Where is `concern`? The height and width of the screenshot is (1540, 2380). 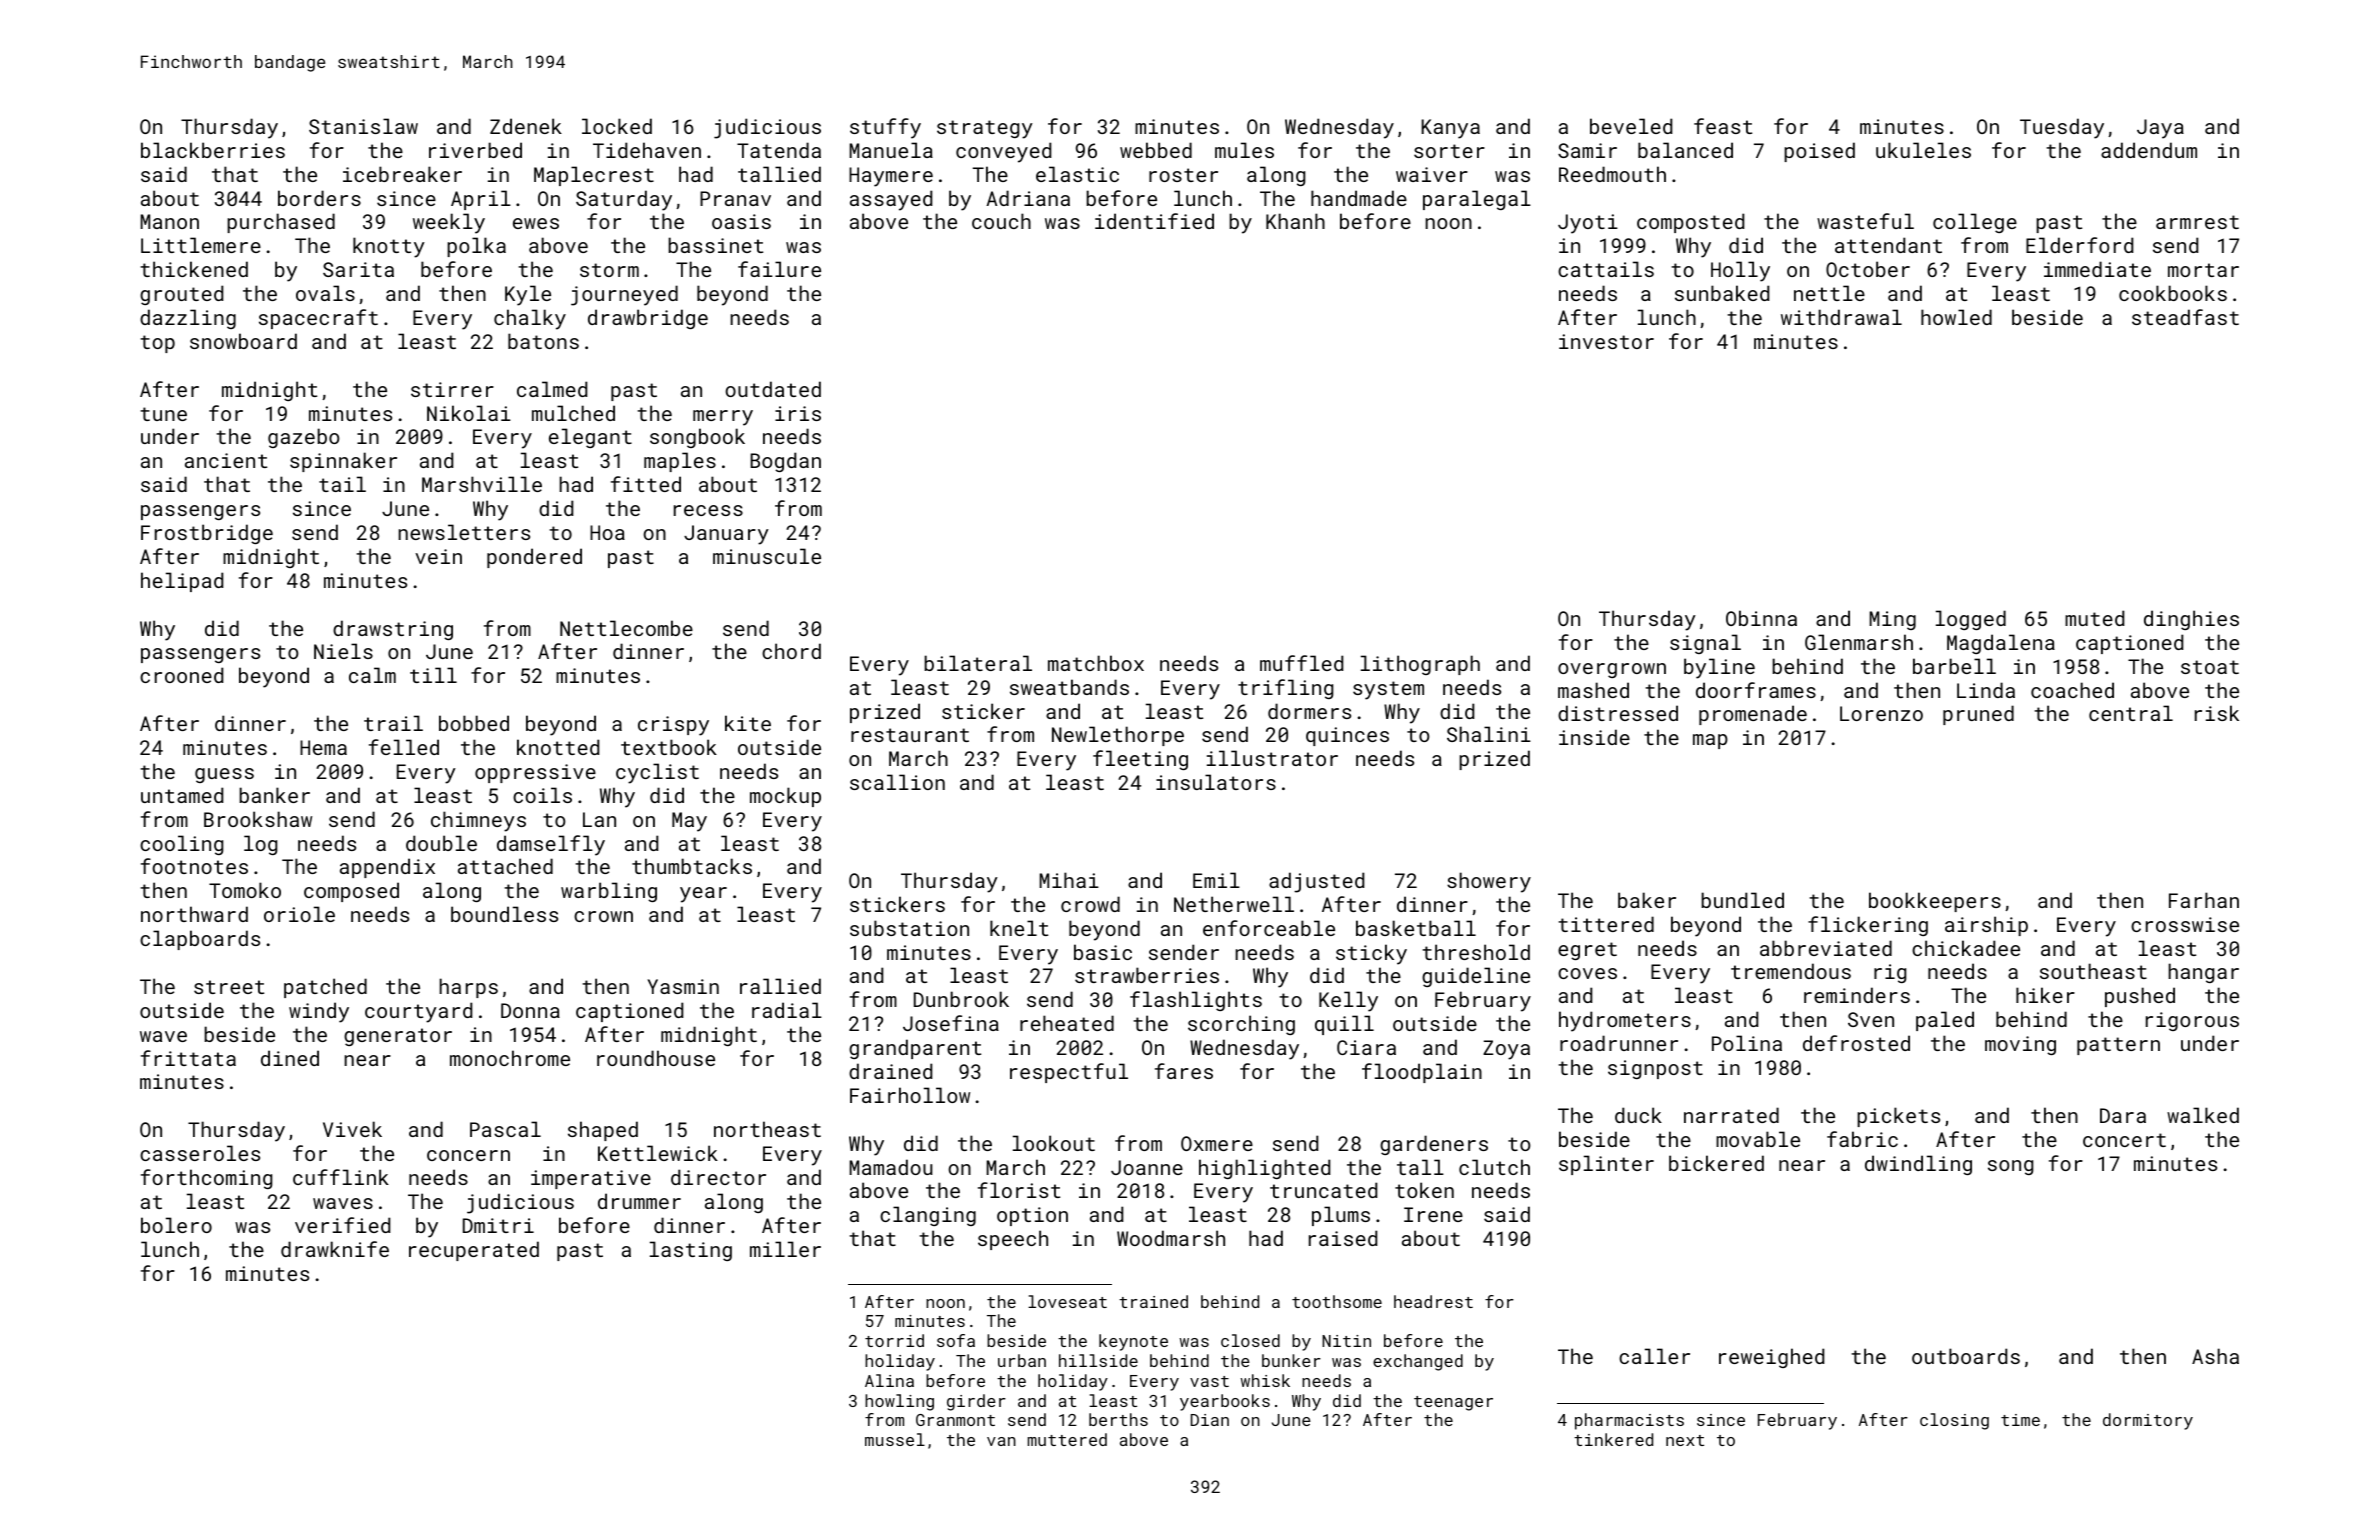
concern is located at coordinates (468, 1155).
